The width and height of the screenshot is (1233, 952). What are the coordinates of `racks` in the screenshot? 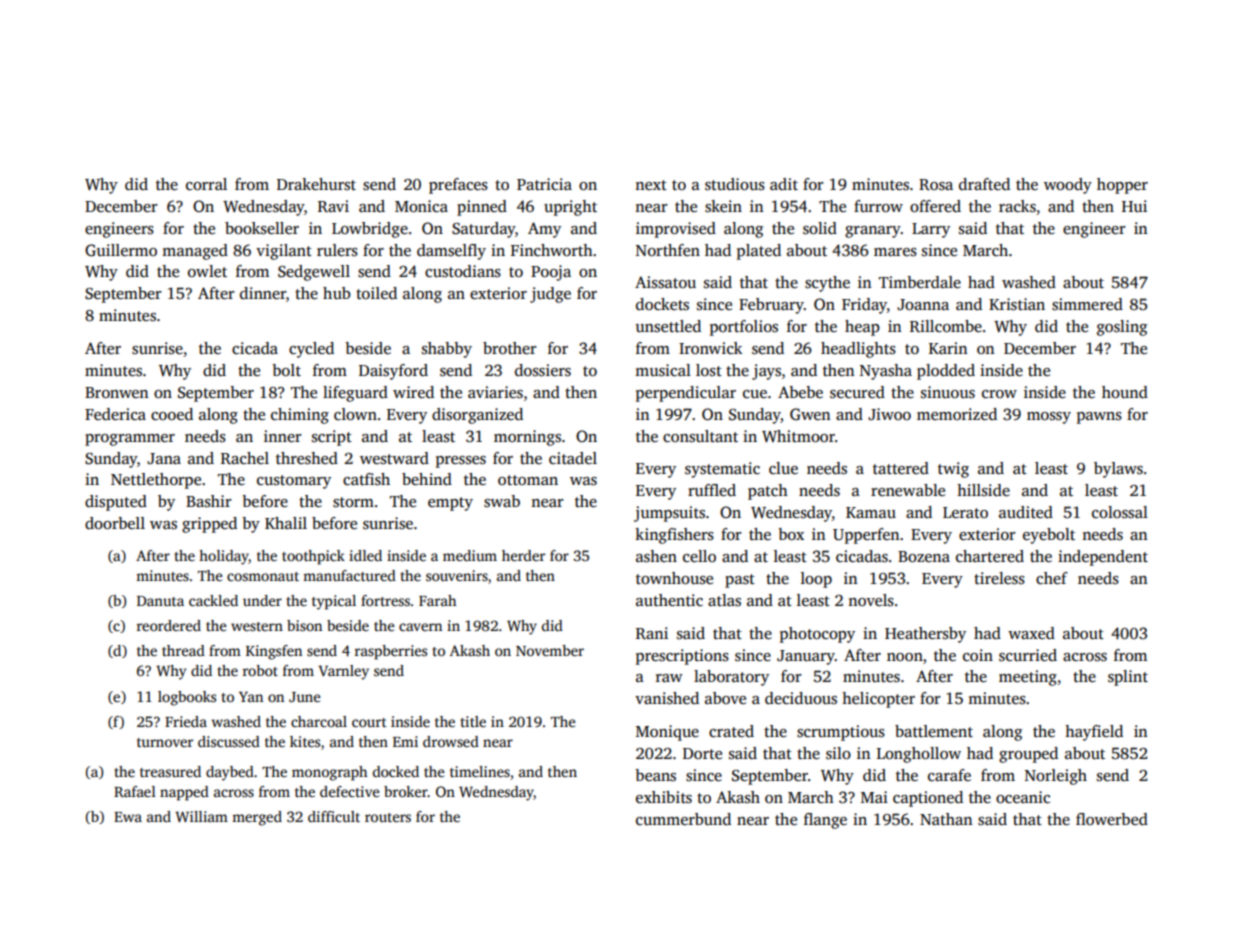 It's located at (1017, 206).
